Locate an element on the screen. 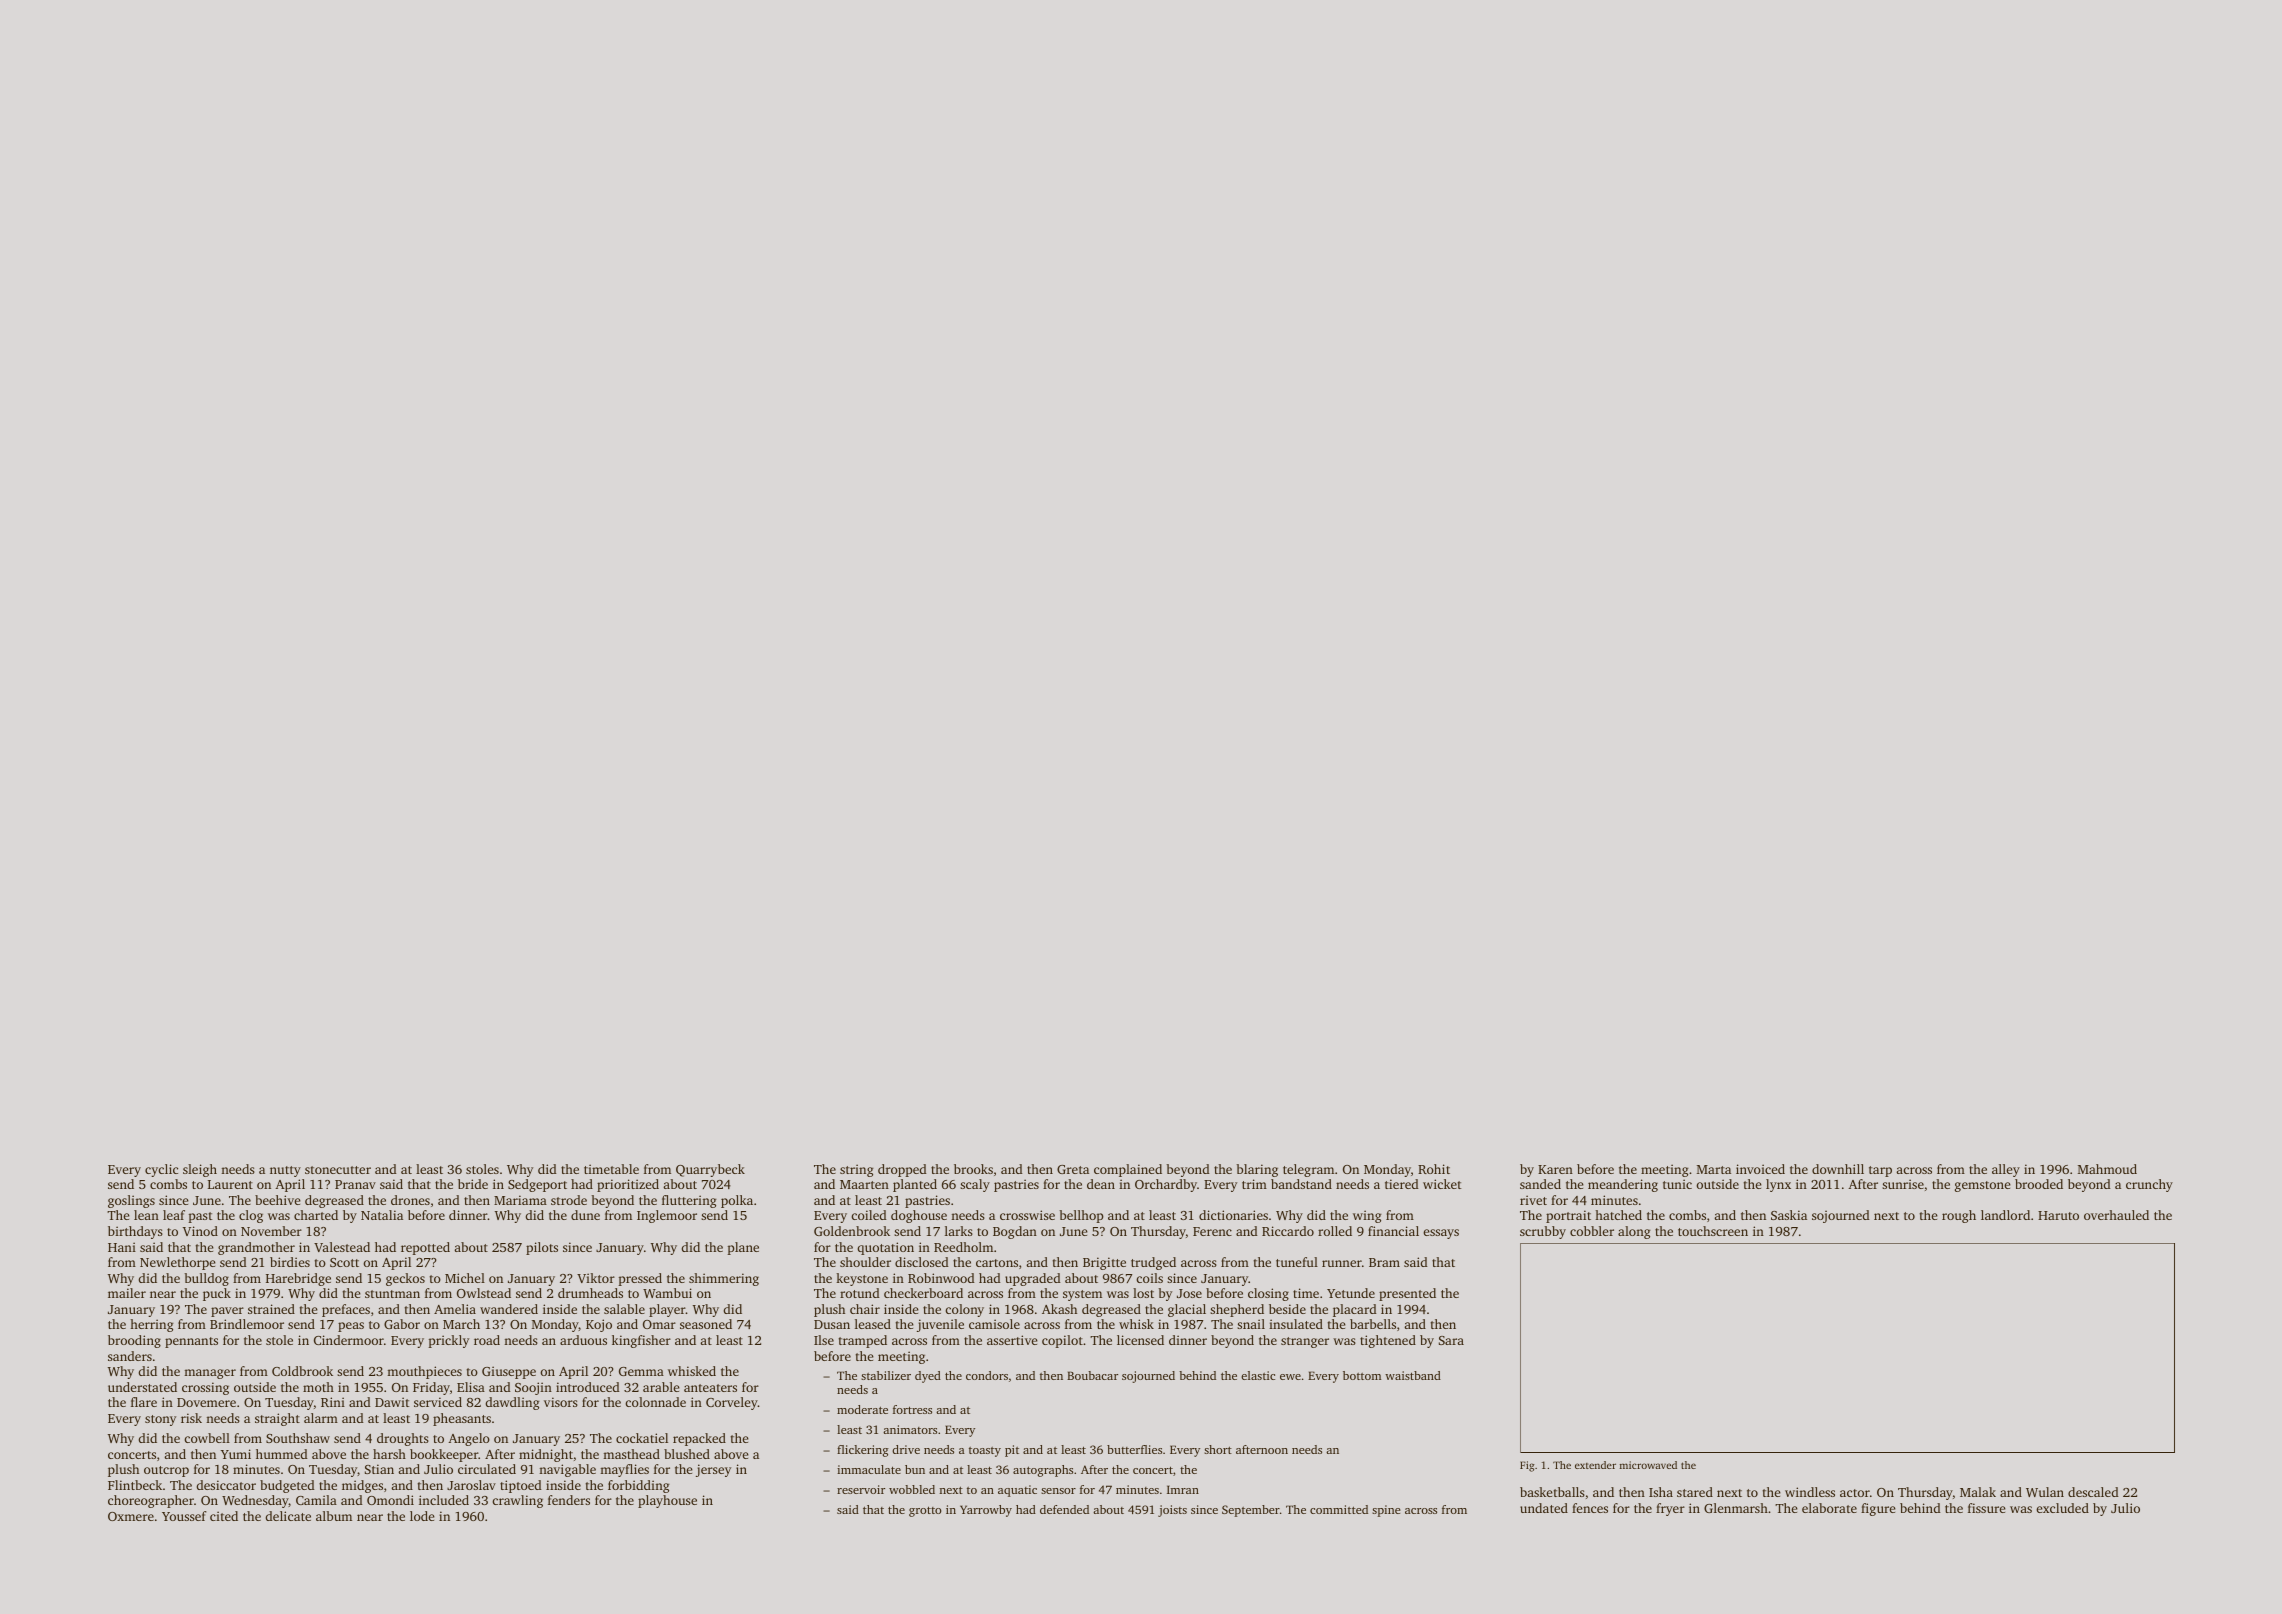  outcrop is located at coordinates (166, 1471).
